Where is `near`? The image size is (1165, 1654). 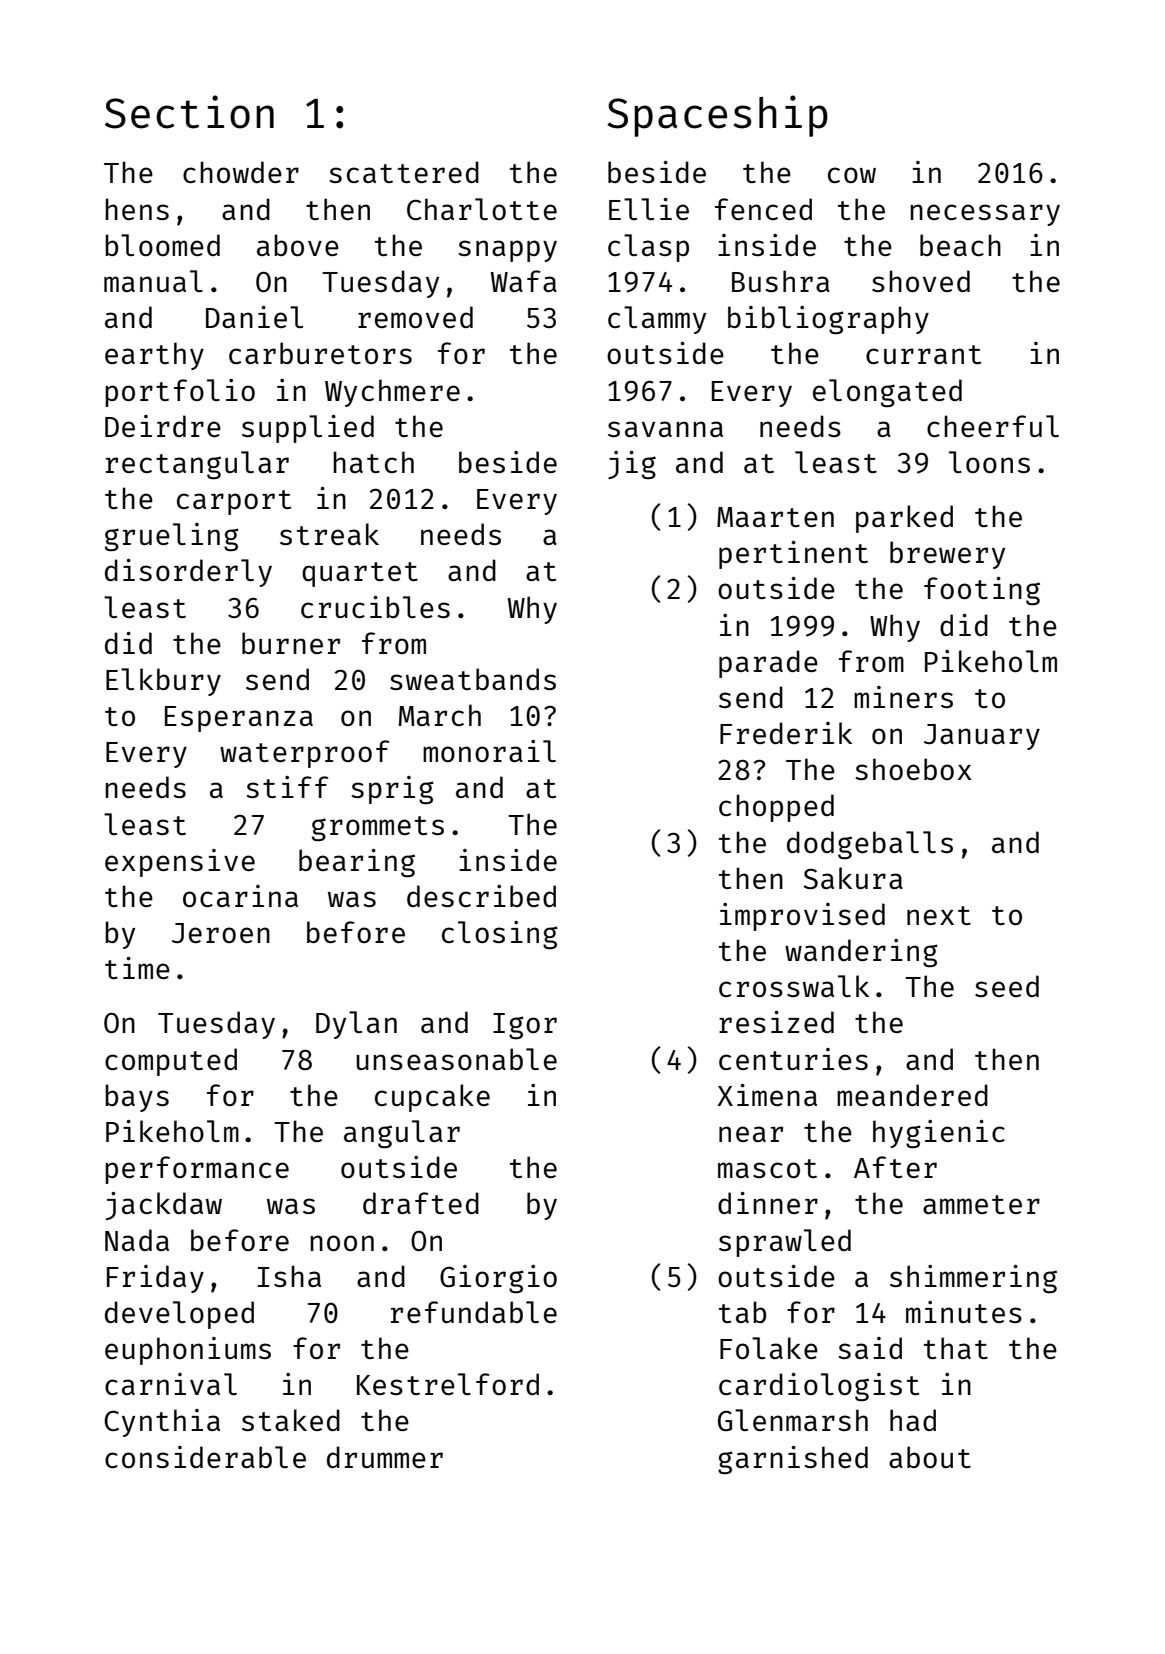
near is located at coordinates (751, 1134).
